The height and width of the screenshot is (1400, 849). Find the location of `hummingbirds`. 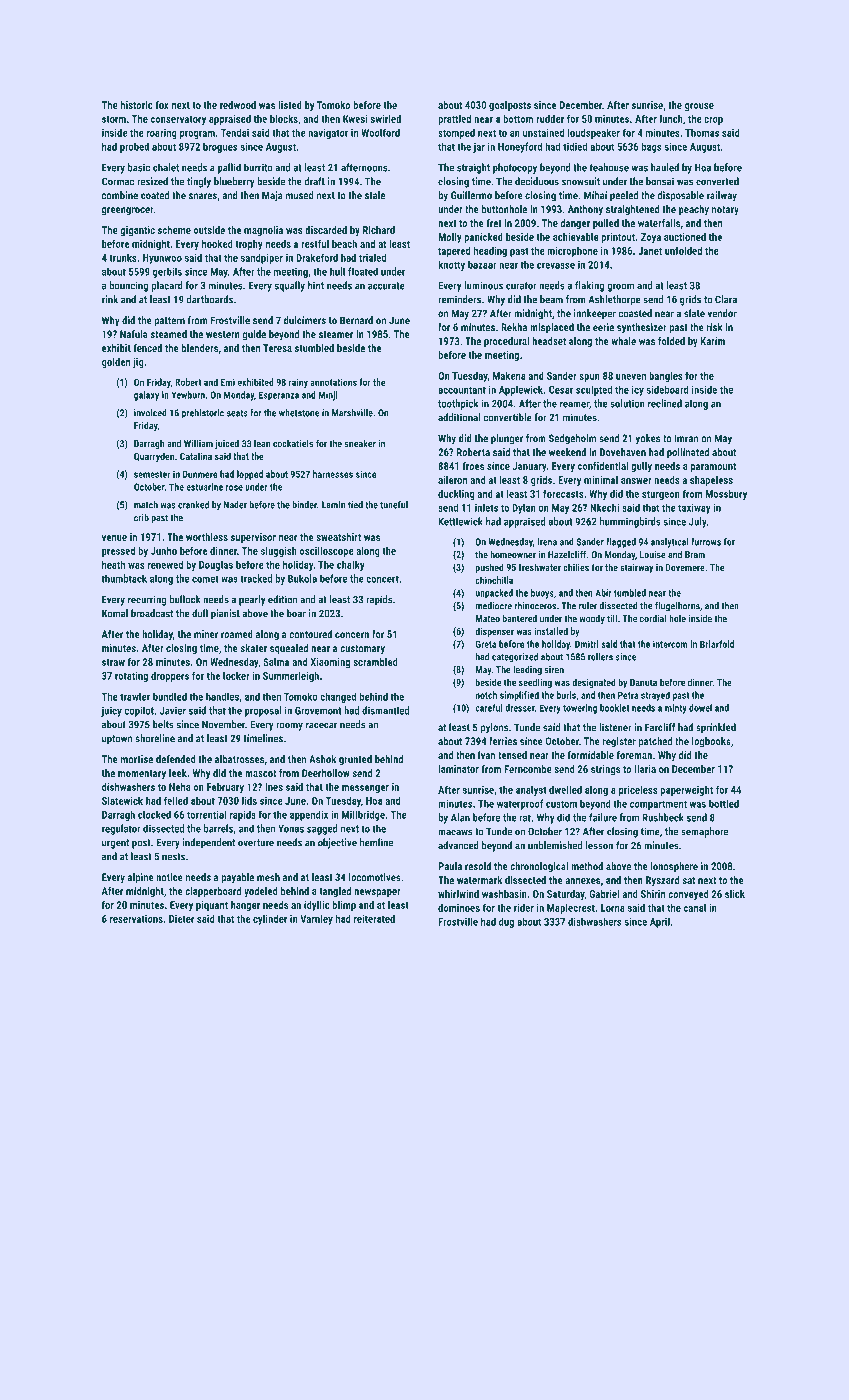

hummingbirds is located at coordinates (630, 522).
